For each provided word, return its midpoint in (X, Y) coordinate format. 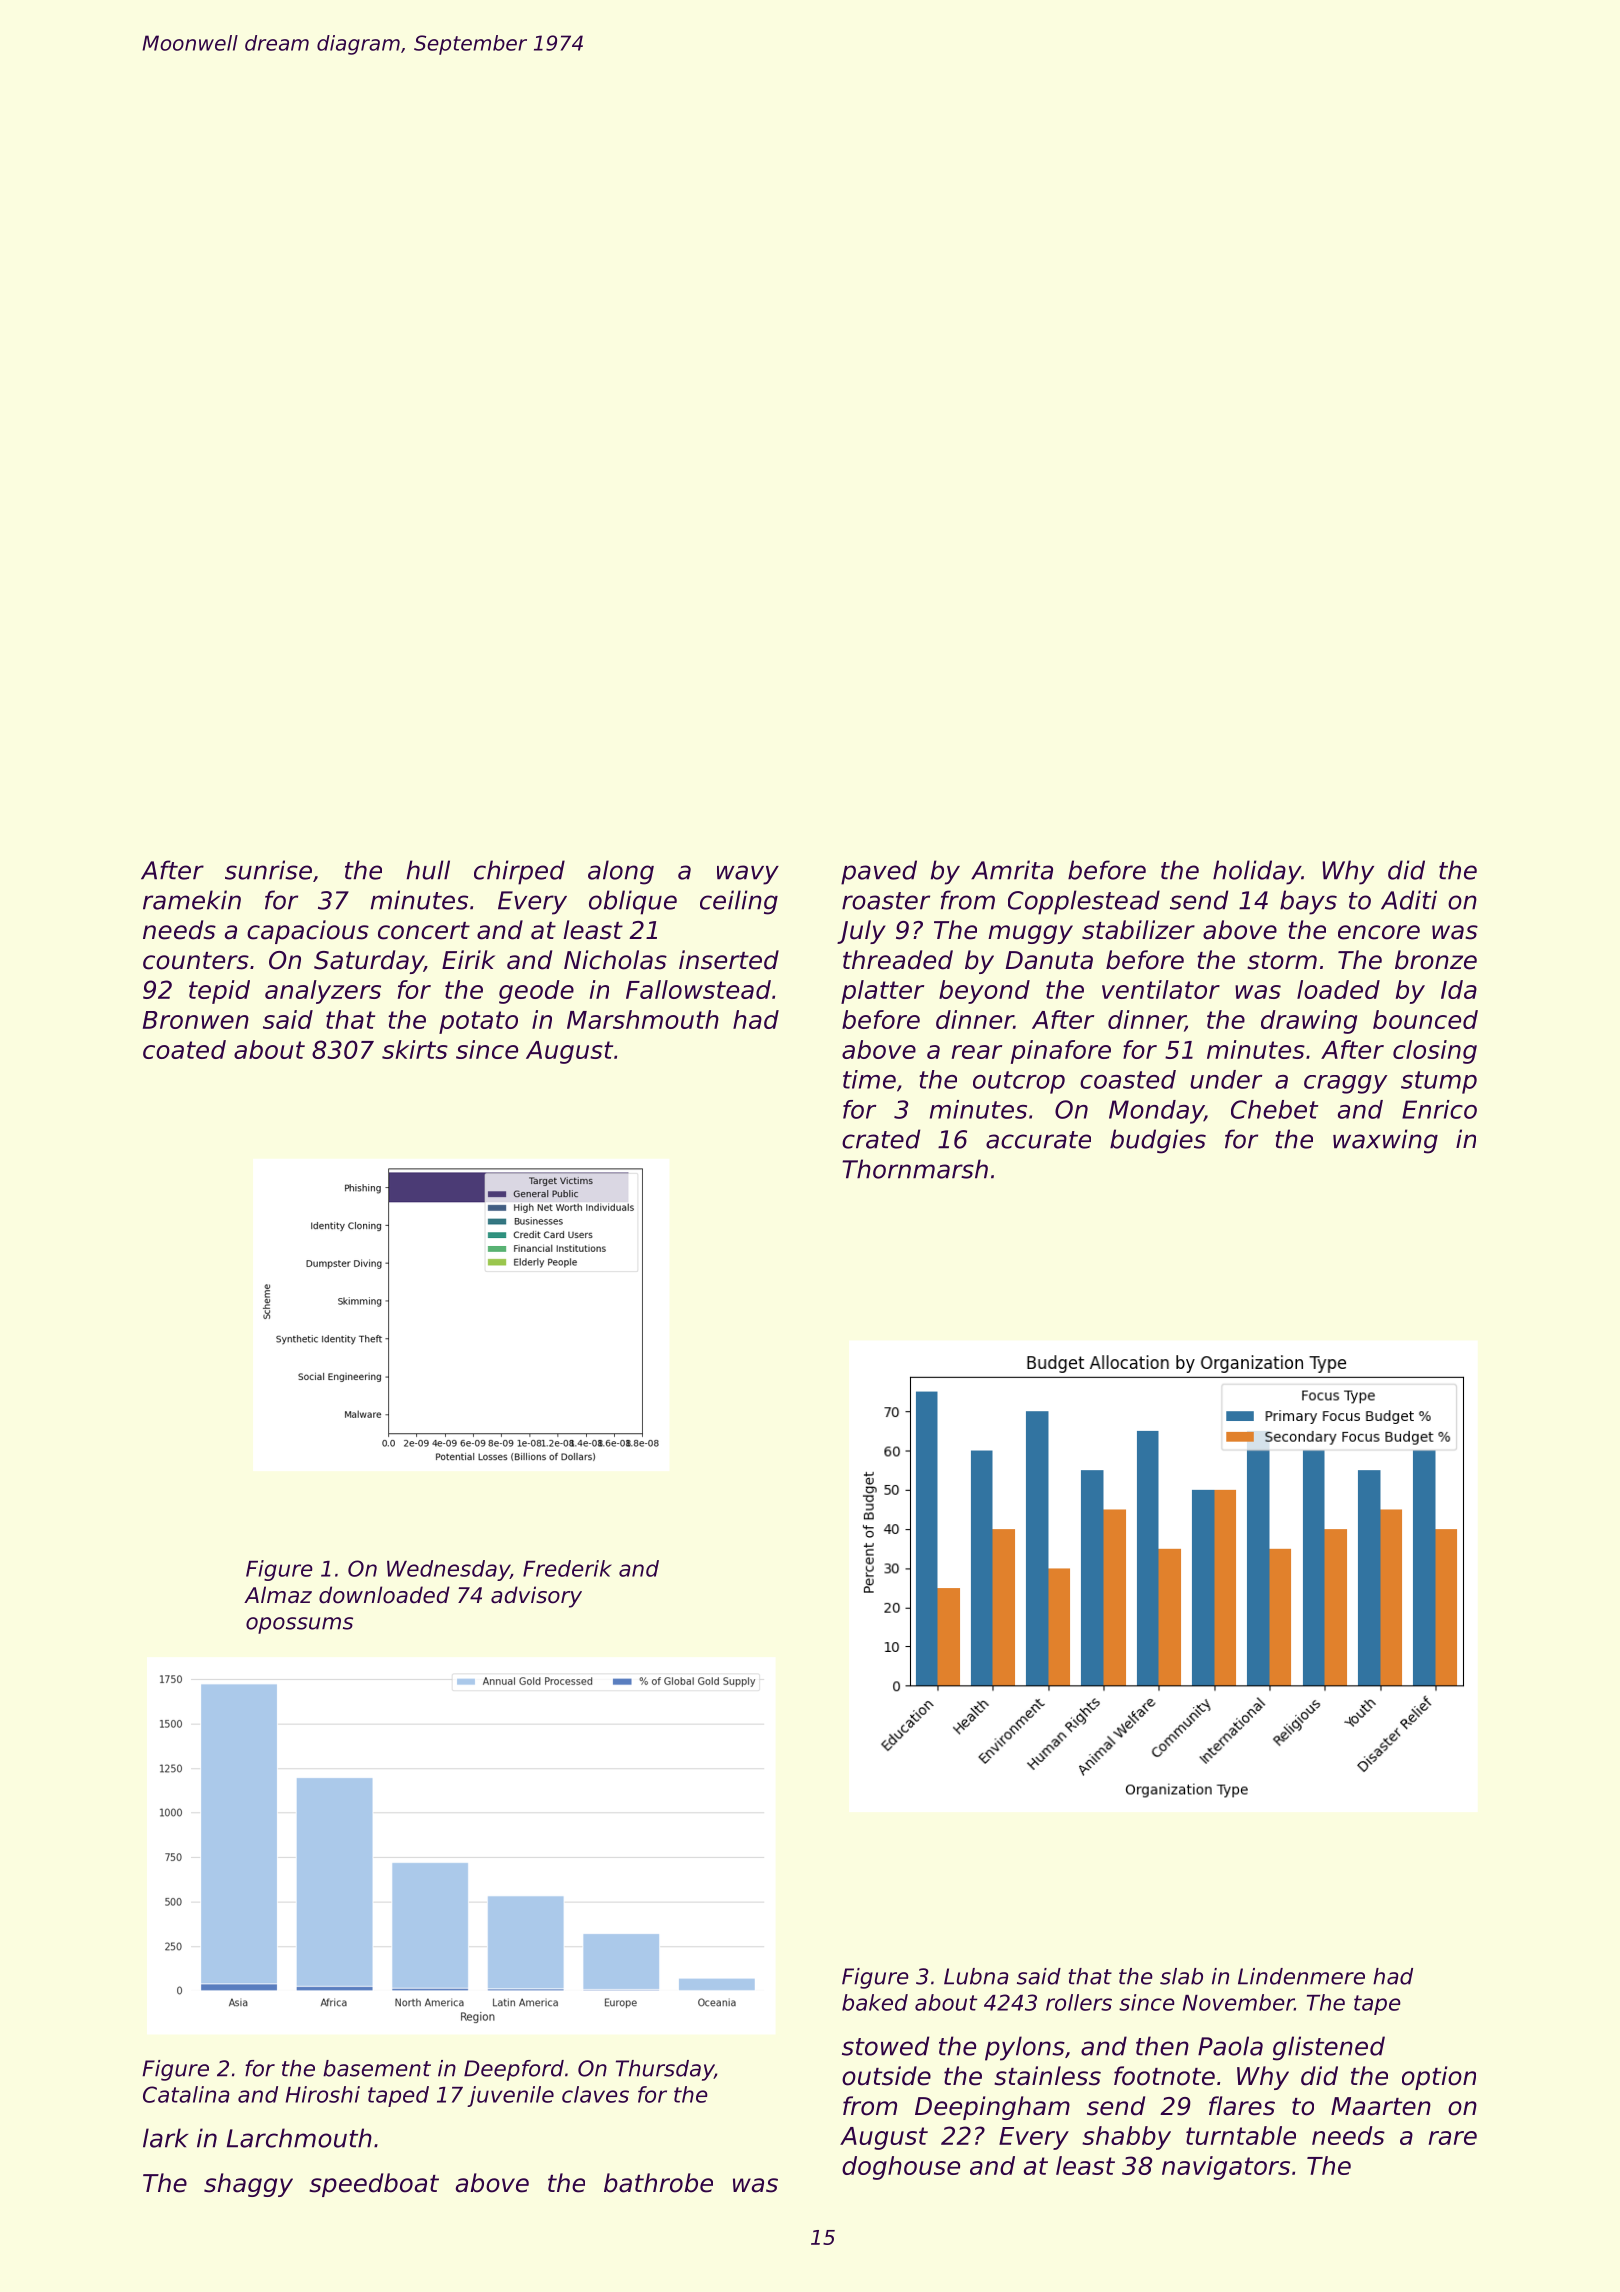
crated (881, 1139)
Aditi (1409, 900)
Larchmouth (299, 2138)
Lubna (976, 1976)
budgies (1158, 1141)
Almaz (278, 1595)
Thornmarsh (915, 1169)
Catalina (186, 2094)
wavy (748, 875)
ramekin (192, 900)
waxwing (1385, 1141)
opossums (299, 1625)
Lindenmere (1301, 1976)
